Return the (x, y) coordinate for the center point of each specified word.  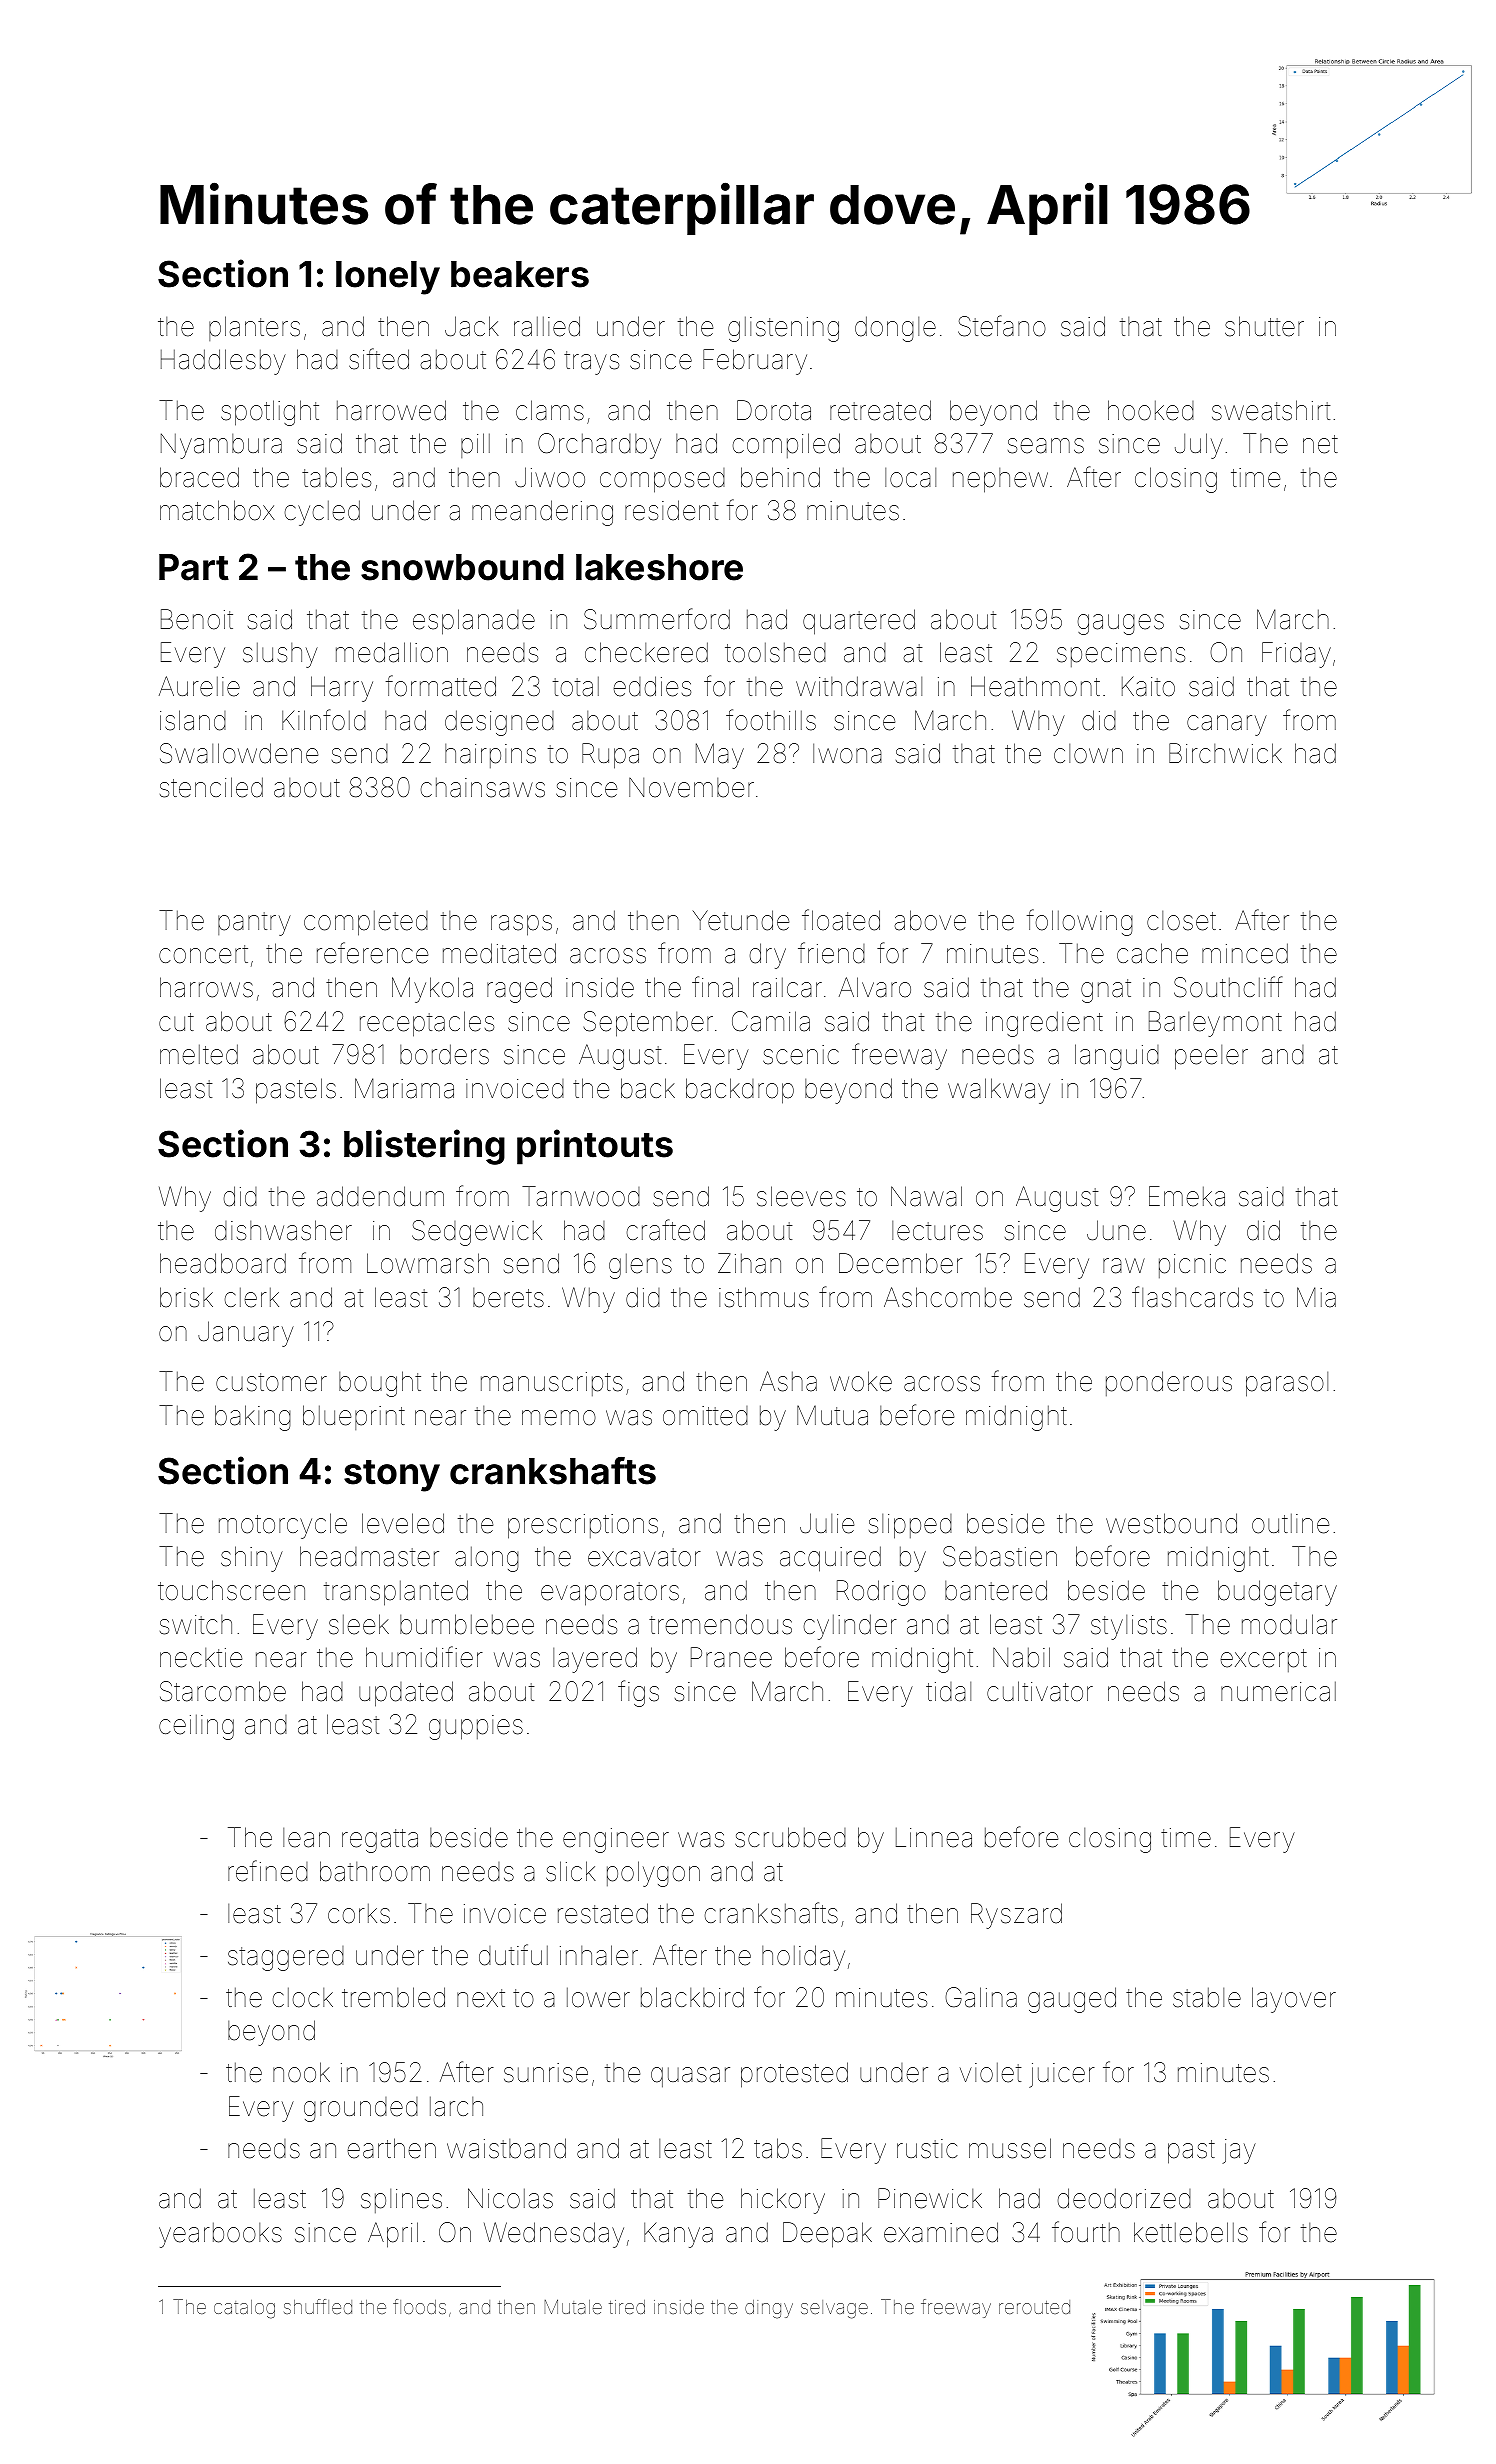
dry (767, 956)
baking (253, 1418)
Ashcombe (948, 1297)
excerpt (1263, 1660)
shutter (1264, 326)
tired (627, 2307)
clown (1088, 754)
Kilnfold (324, 720)
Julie (827, 1523)
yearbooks (220, 2235)
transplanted (396, 1593)
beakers (520, 274)
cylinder (850, 1627)
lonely (388, 278)
